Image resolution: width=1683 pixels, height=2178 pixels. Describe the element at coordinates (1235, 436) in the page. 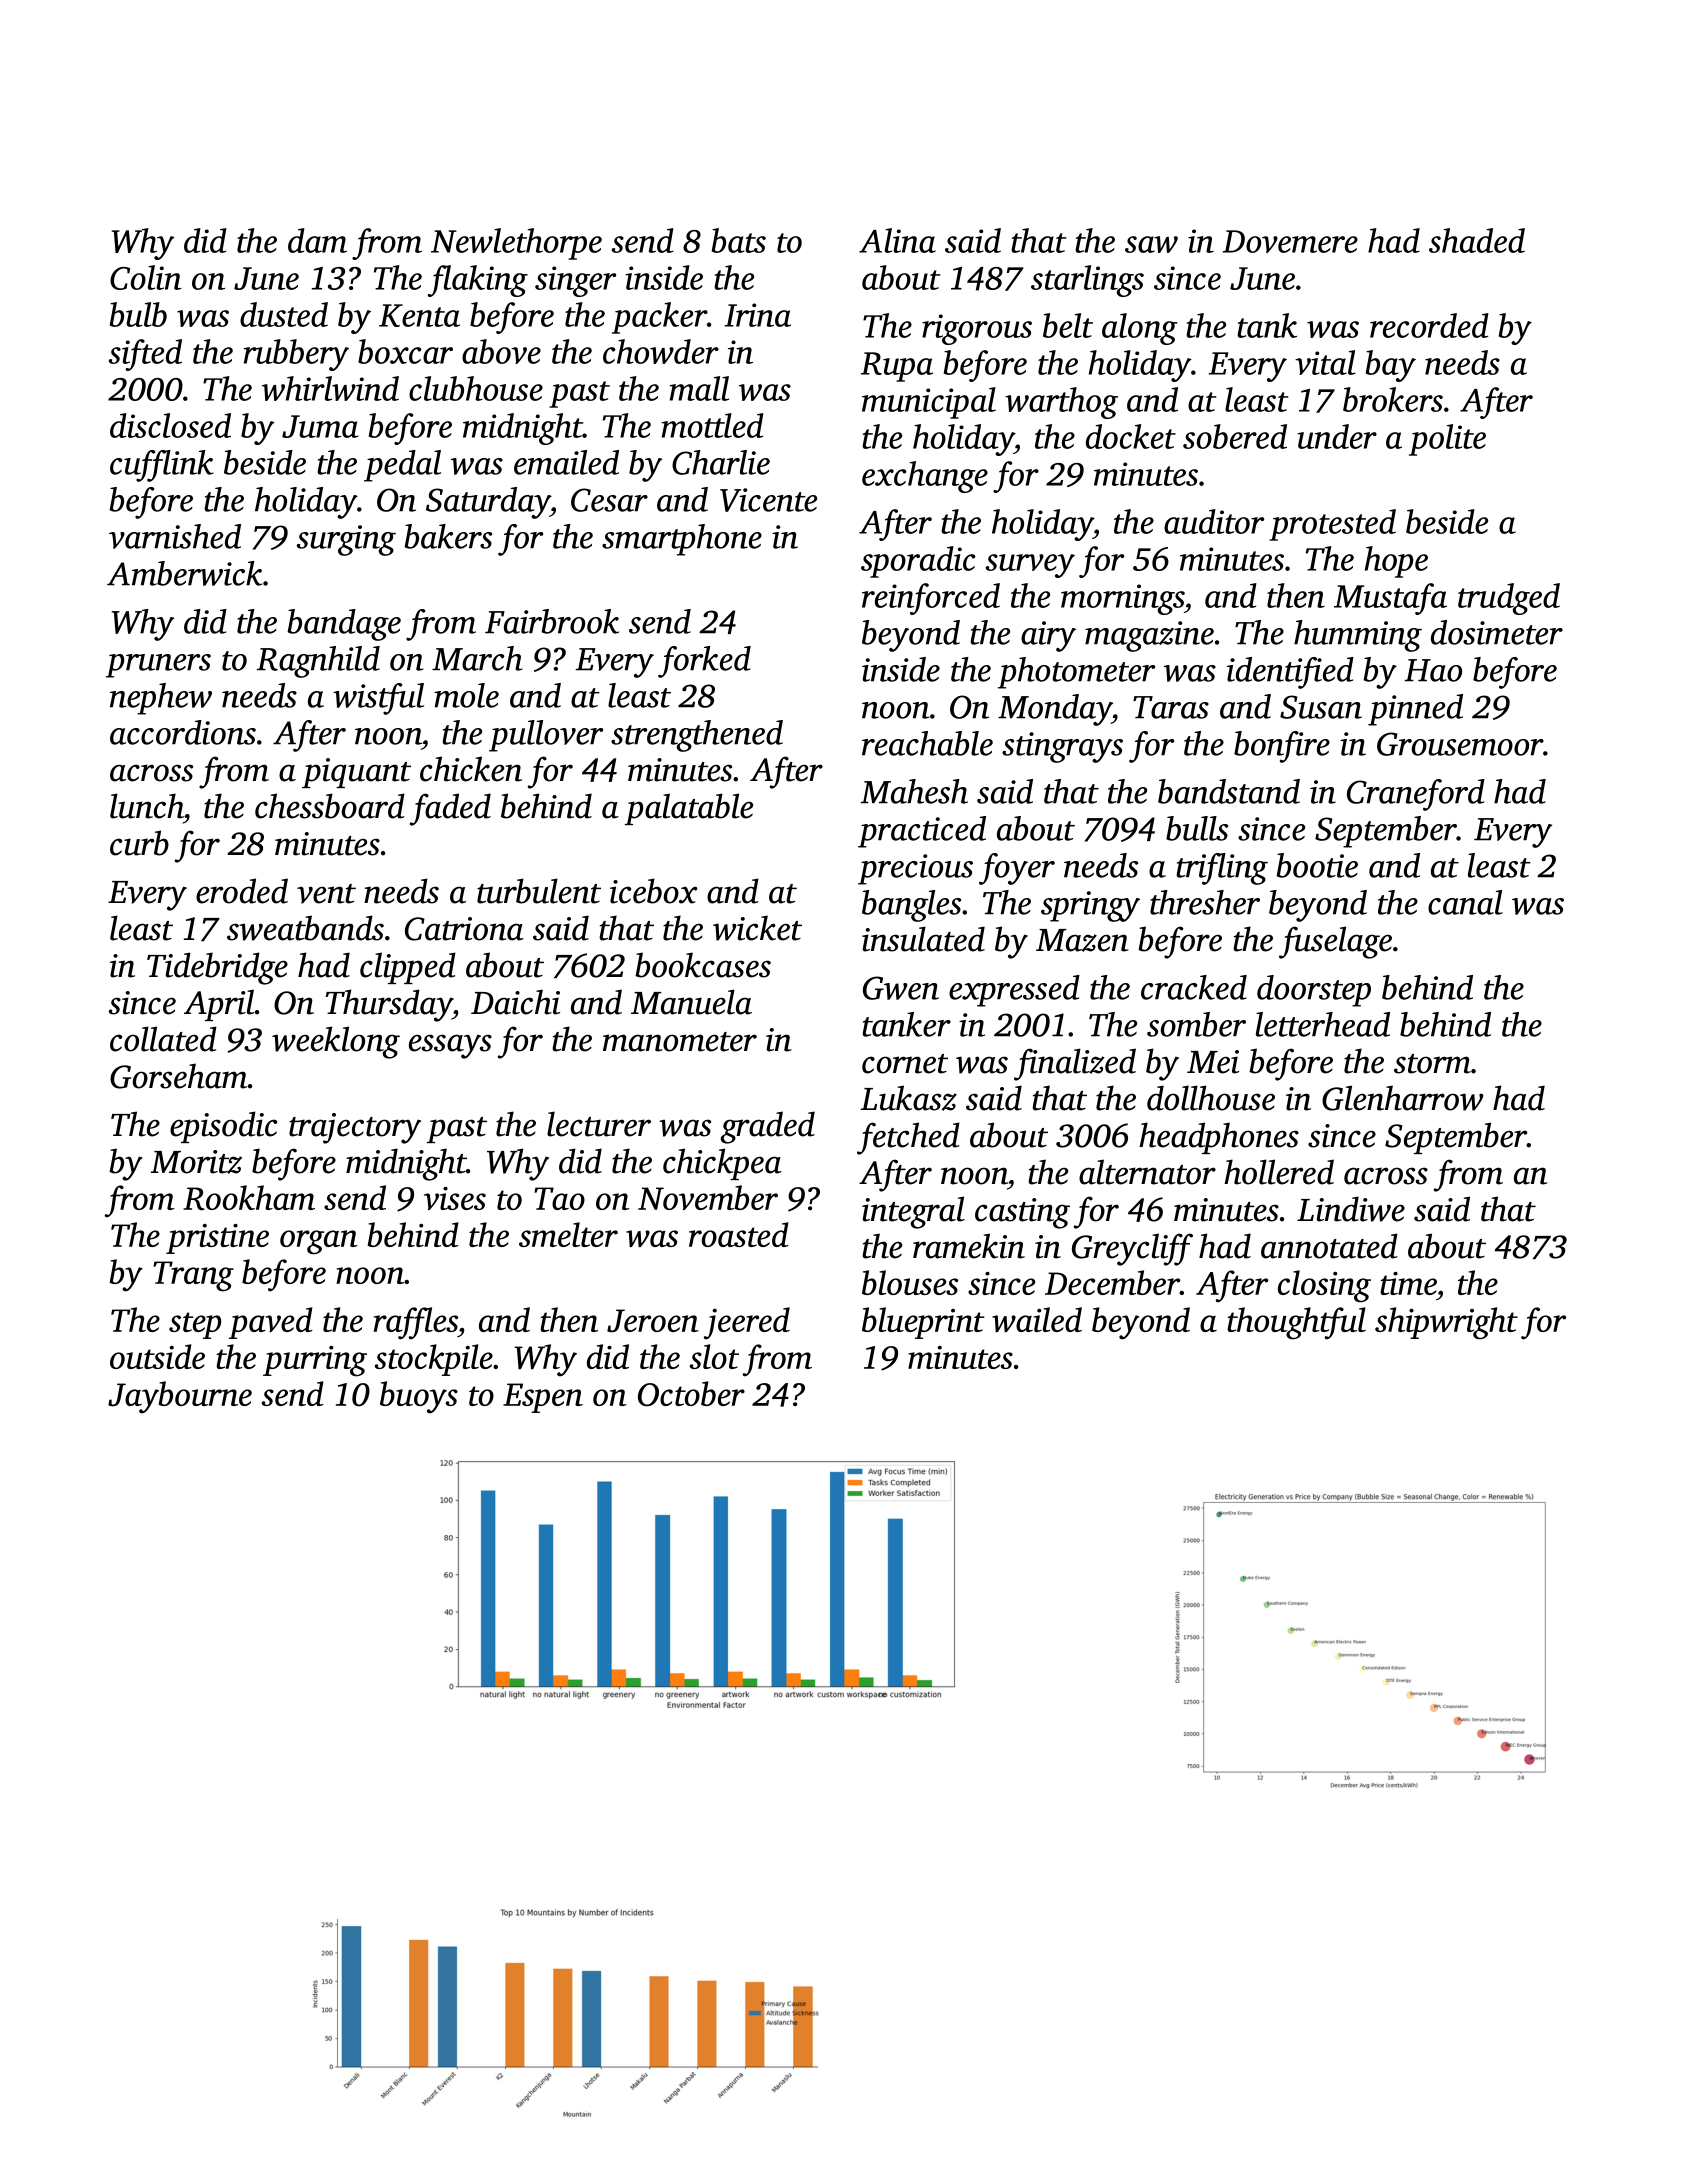

I see `sobered` at that location.
